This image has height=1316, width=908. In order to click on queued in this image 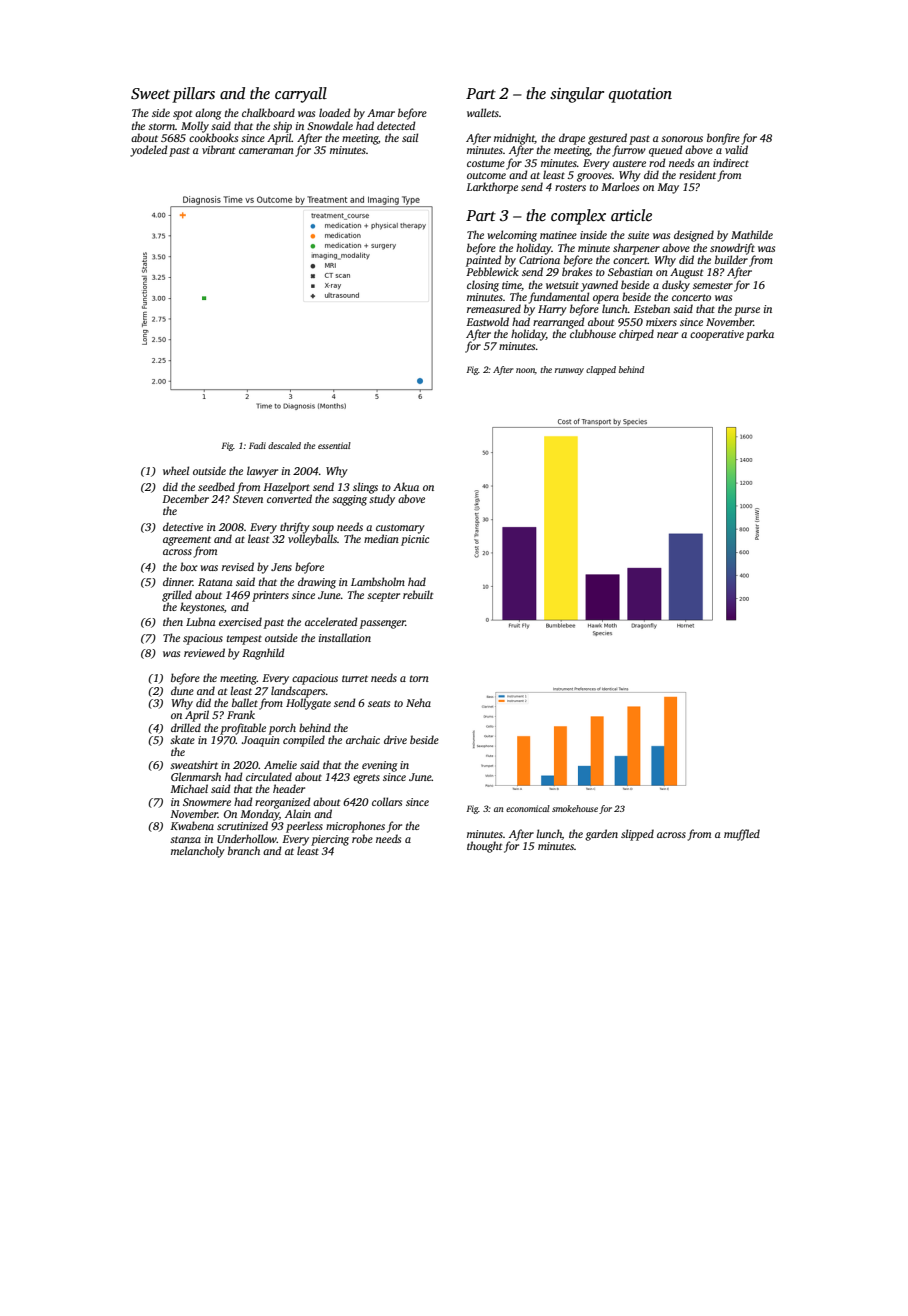, I will do `click(666, 151)`.
